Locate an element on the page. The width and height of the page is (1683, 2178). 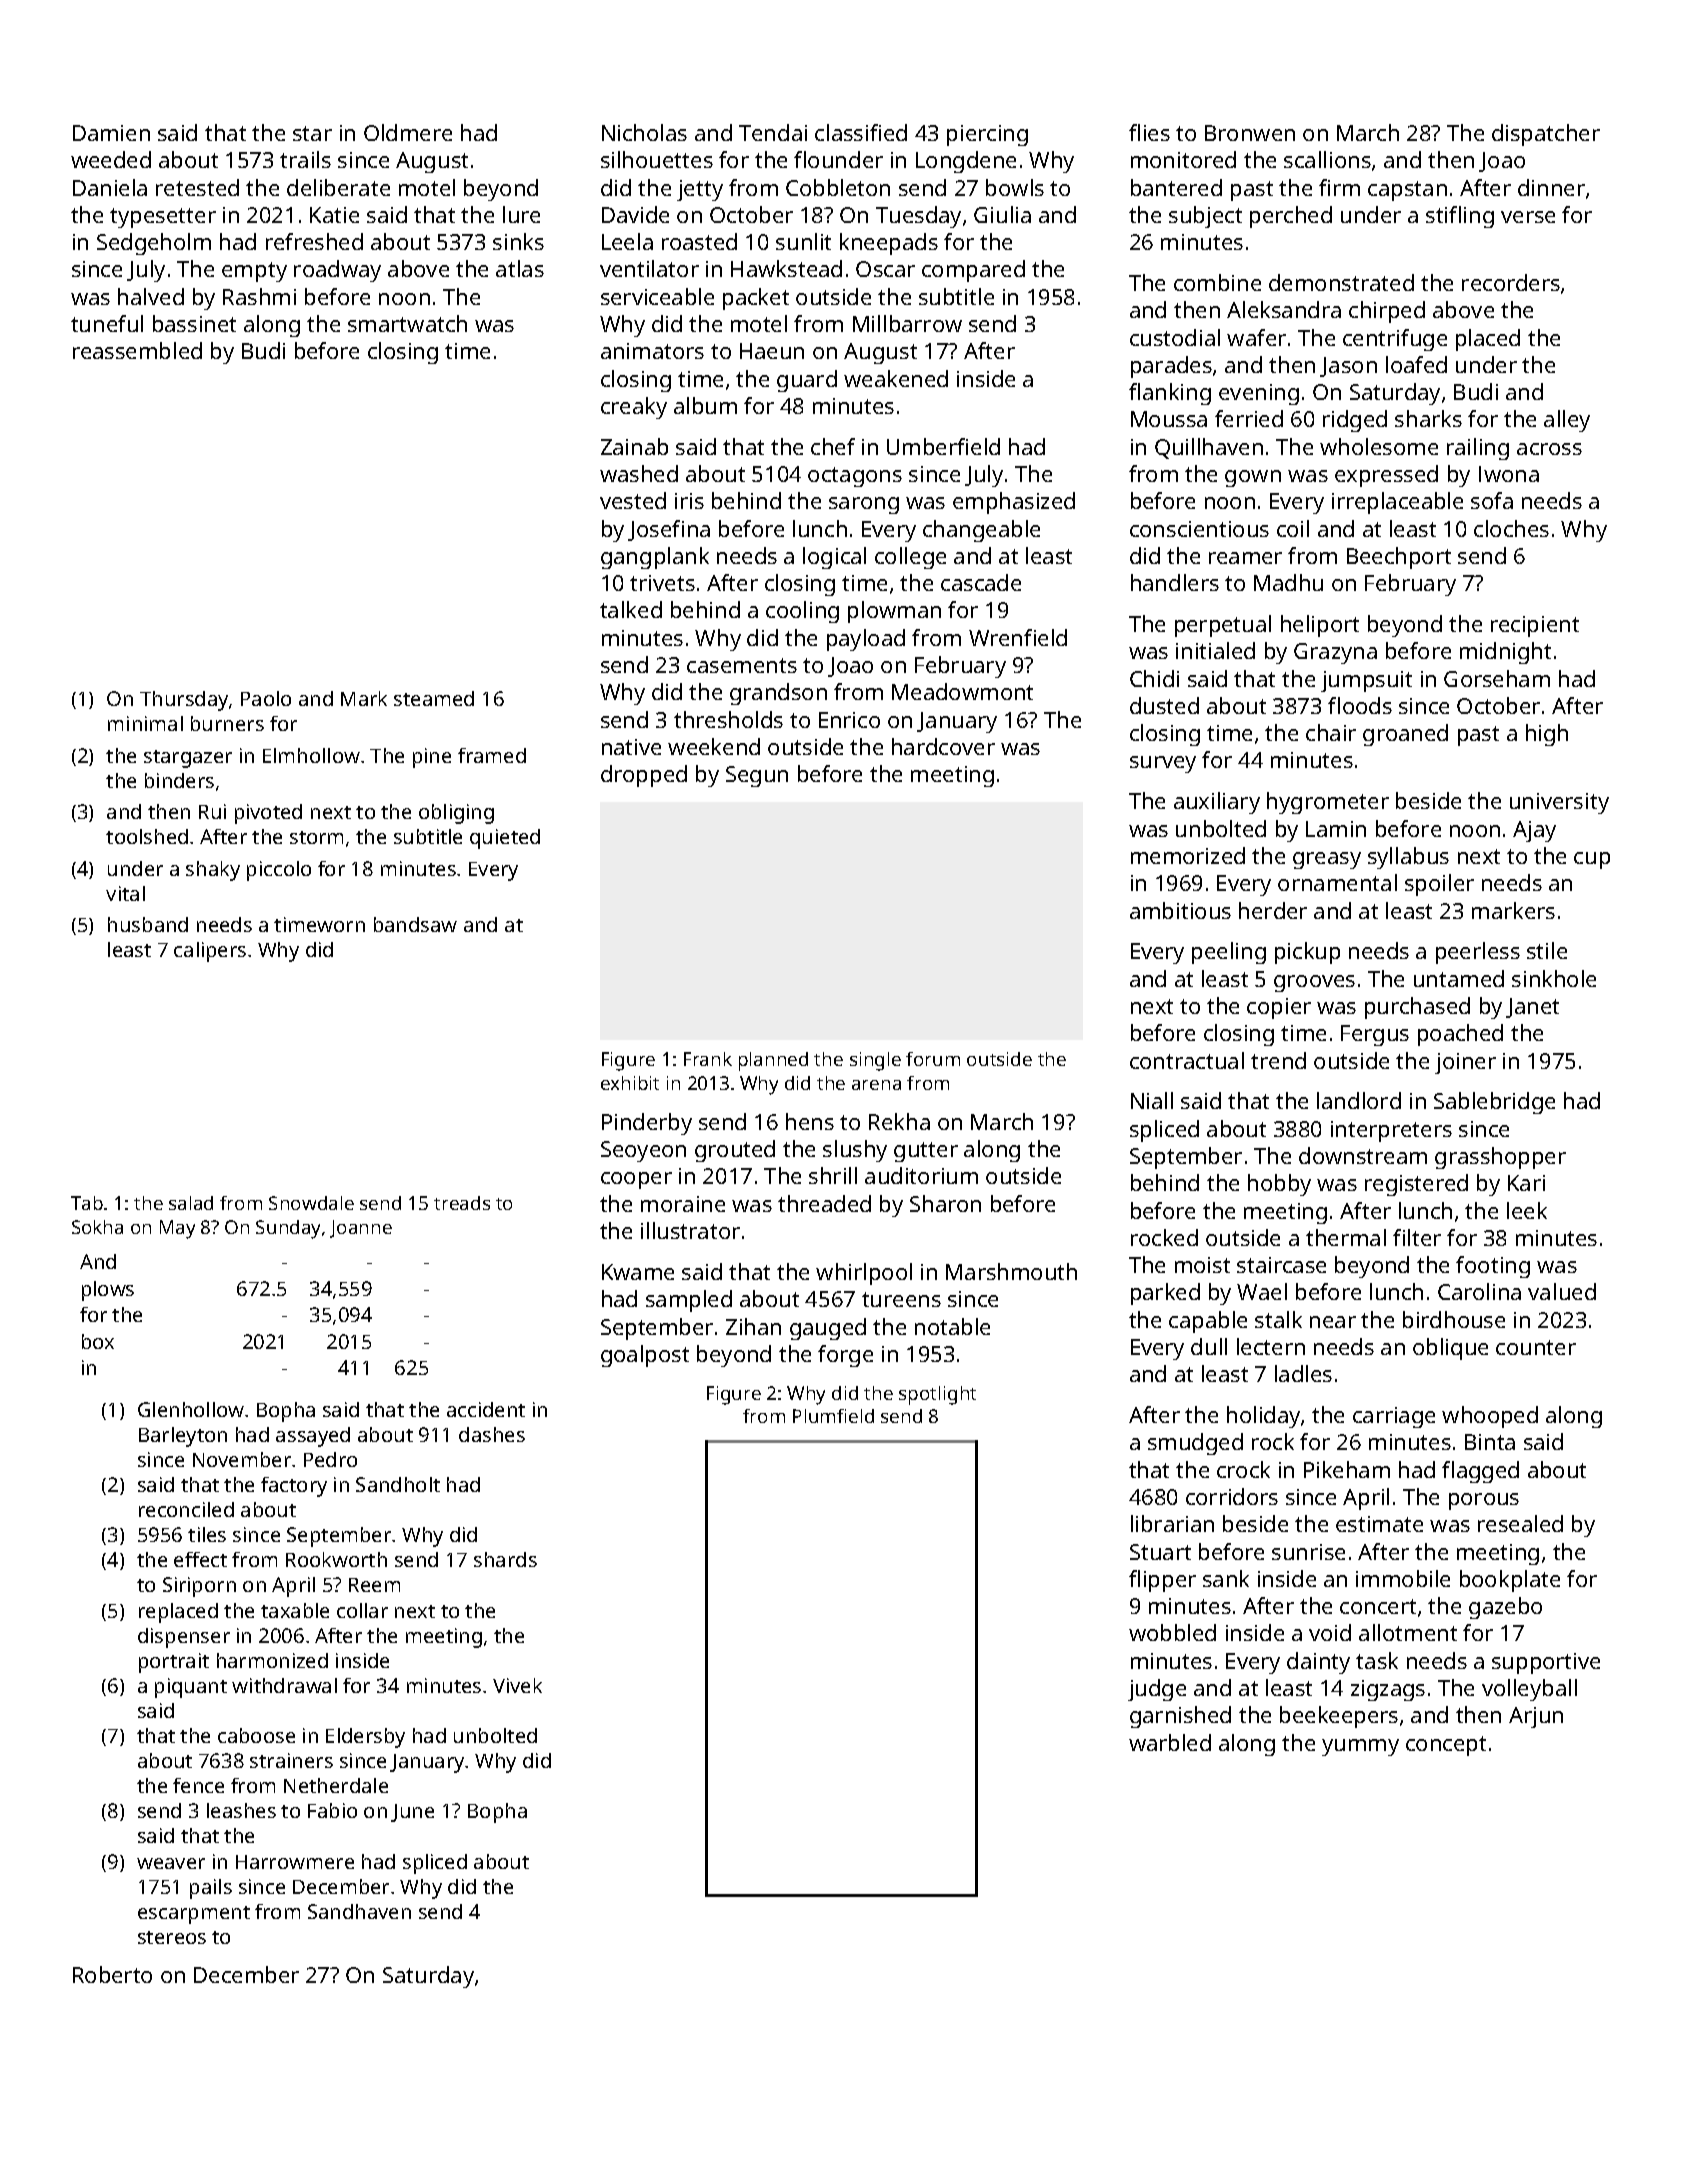
Roberto is located at coordinates (112, 1974).
